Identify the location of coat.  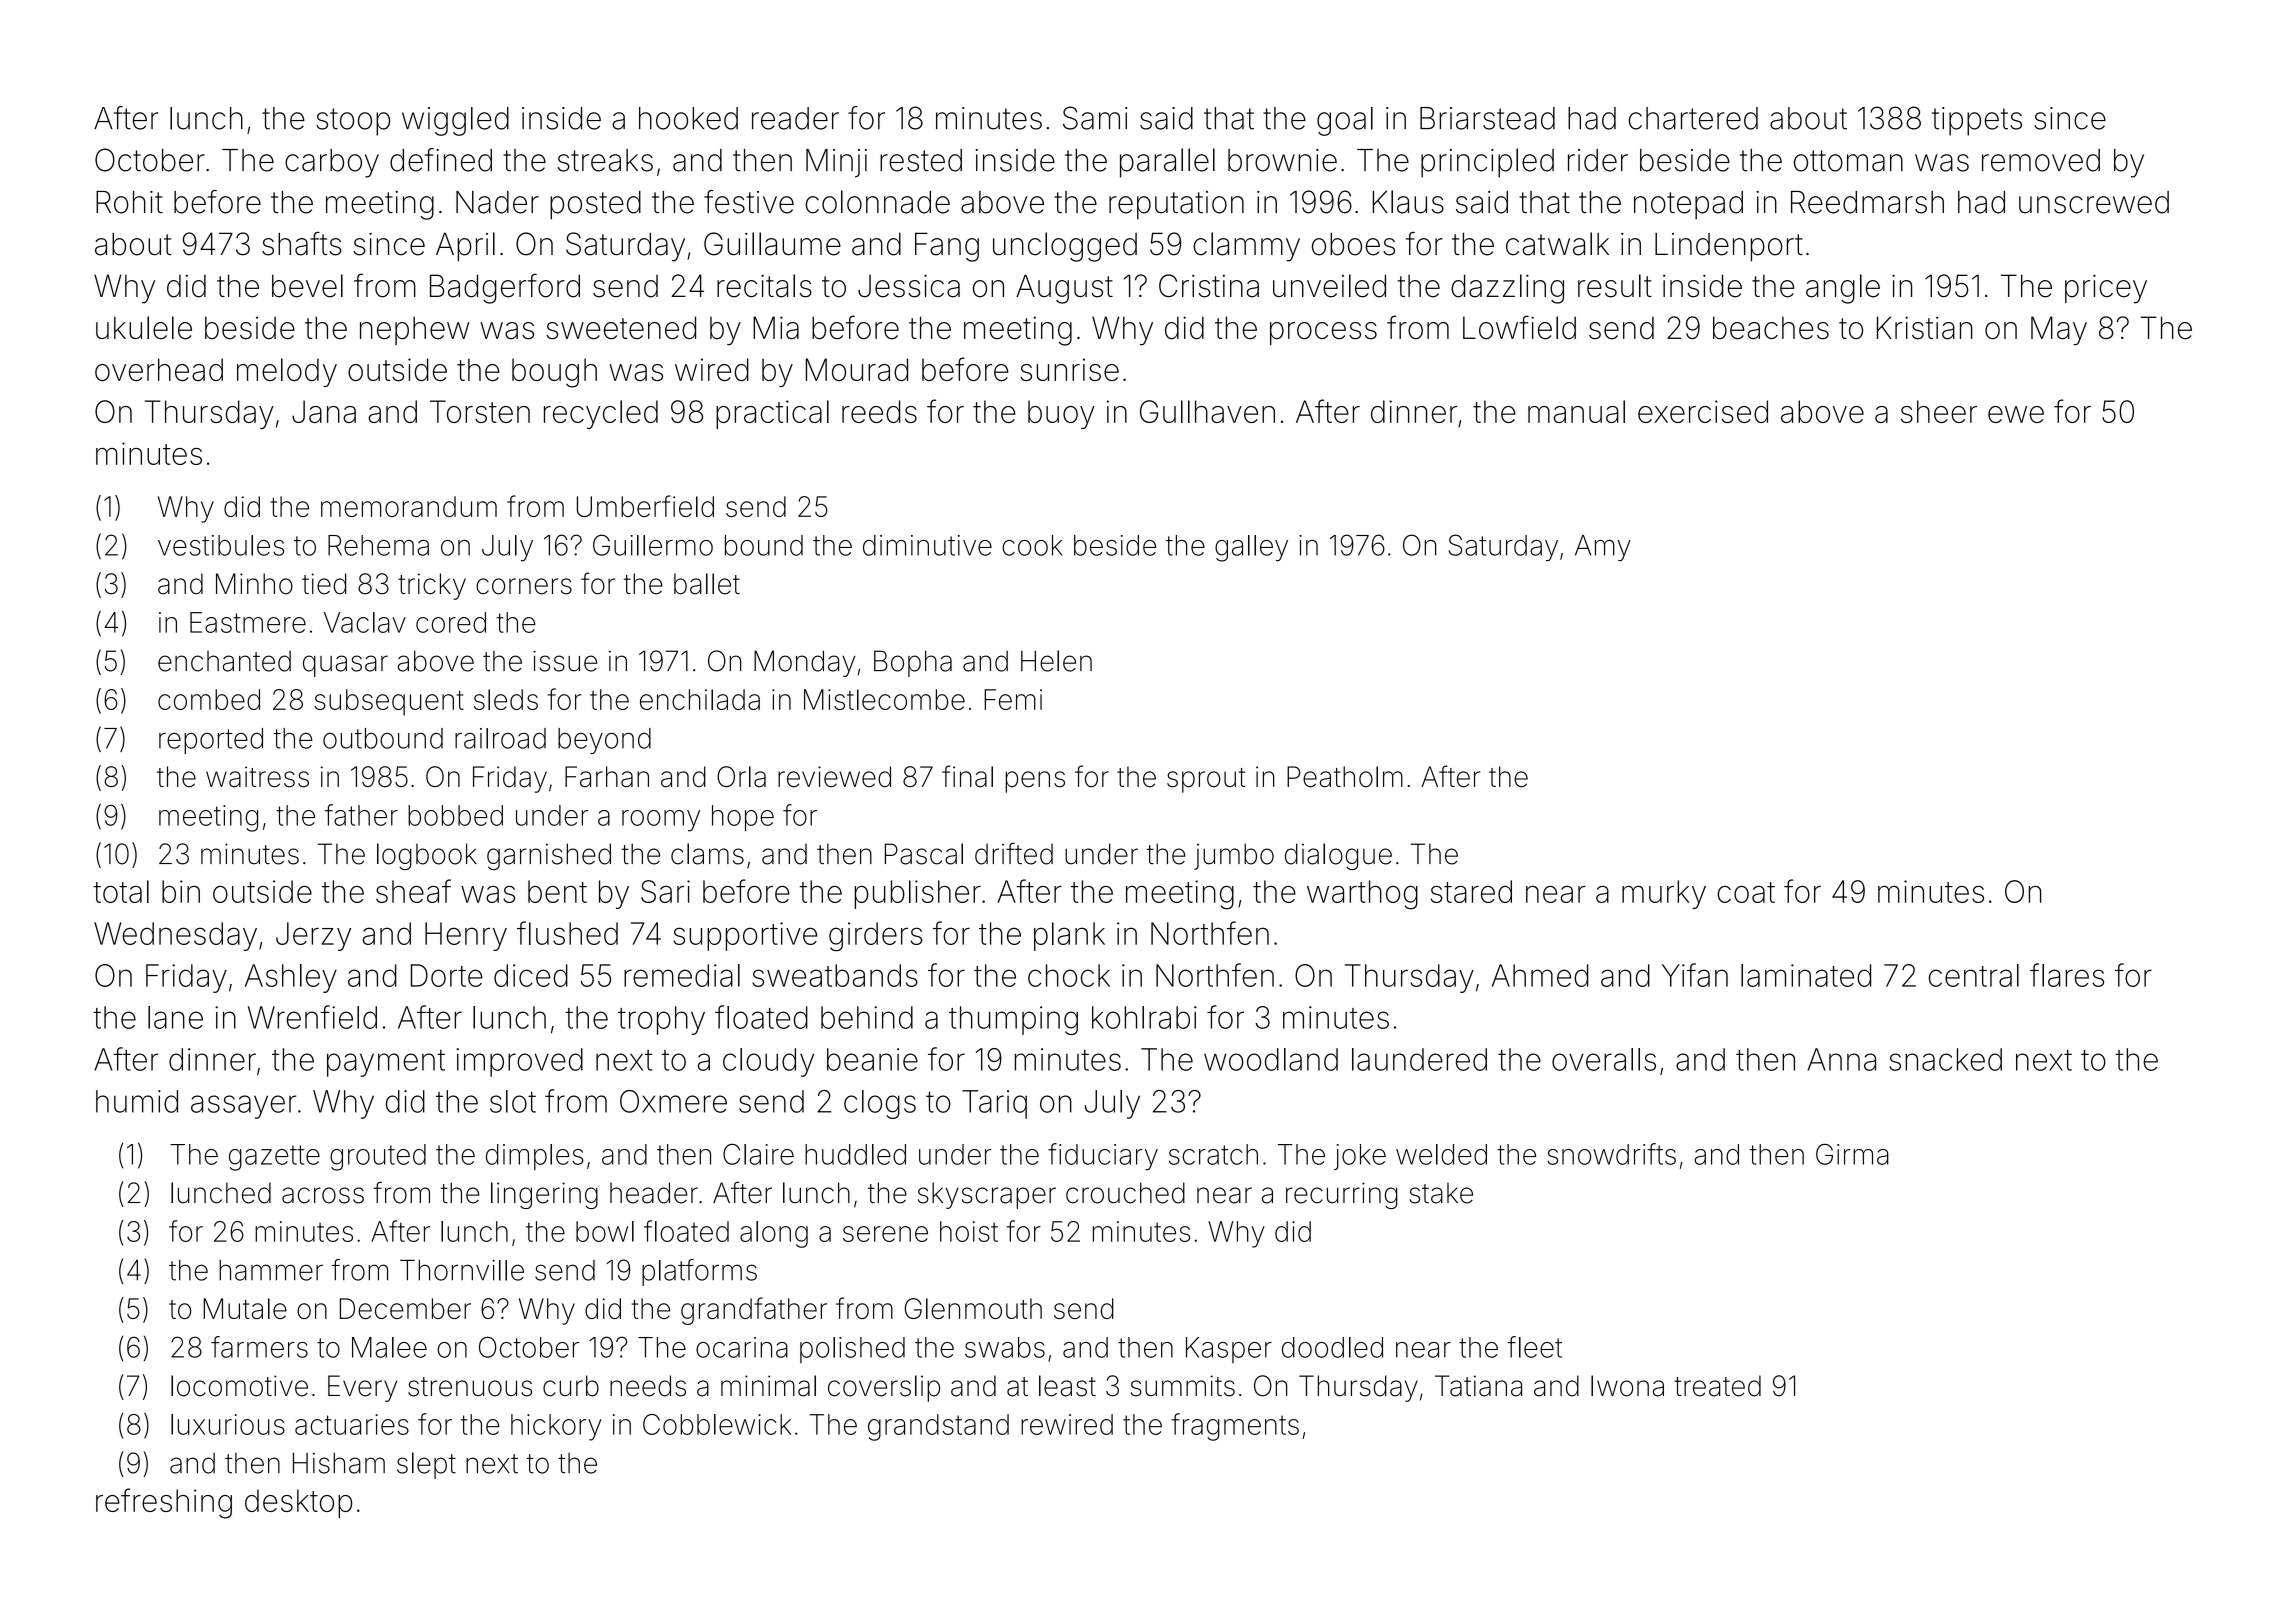
(1746, 892).
